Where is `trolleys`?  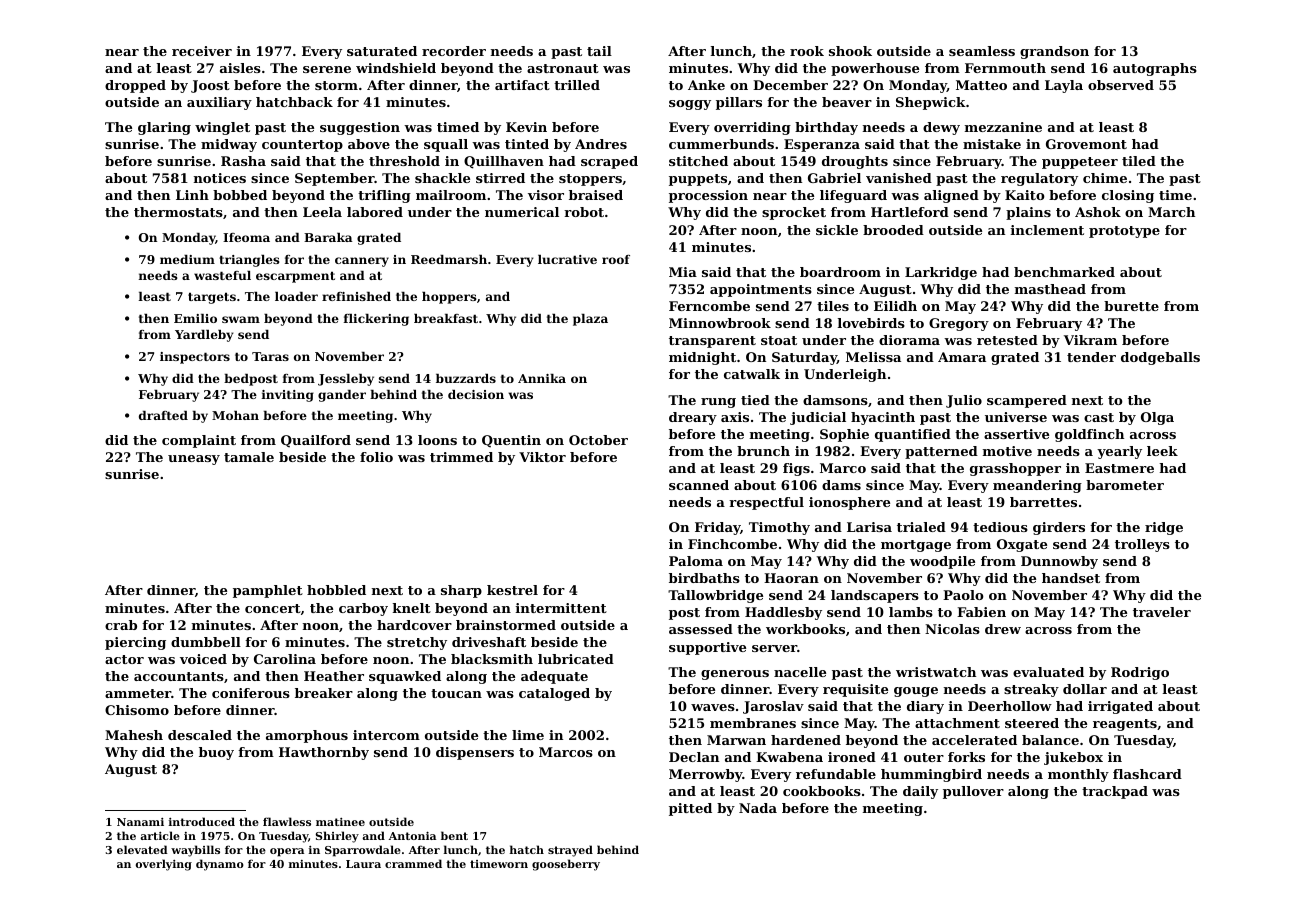 trolleys is located at coordinates (1142, 545).
